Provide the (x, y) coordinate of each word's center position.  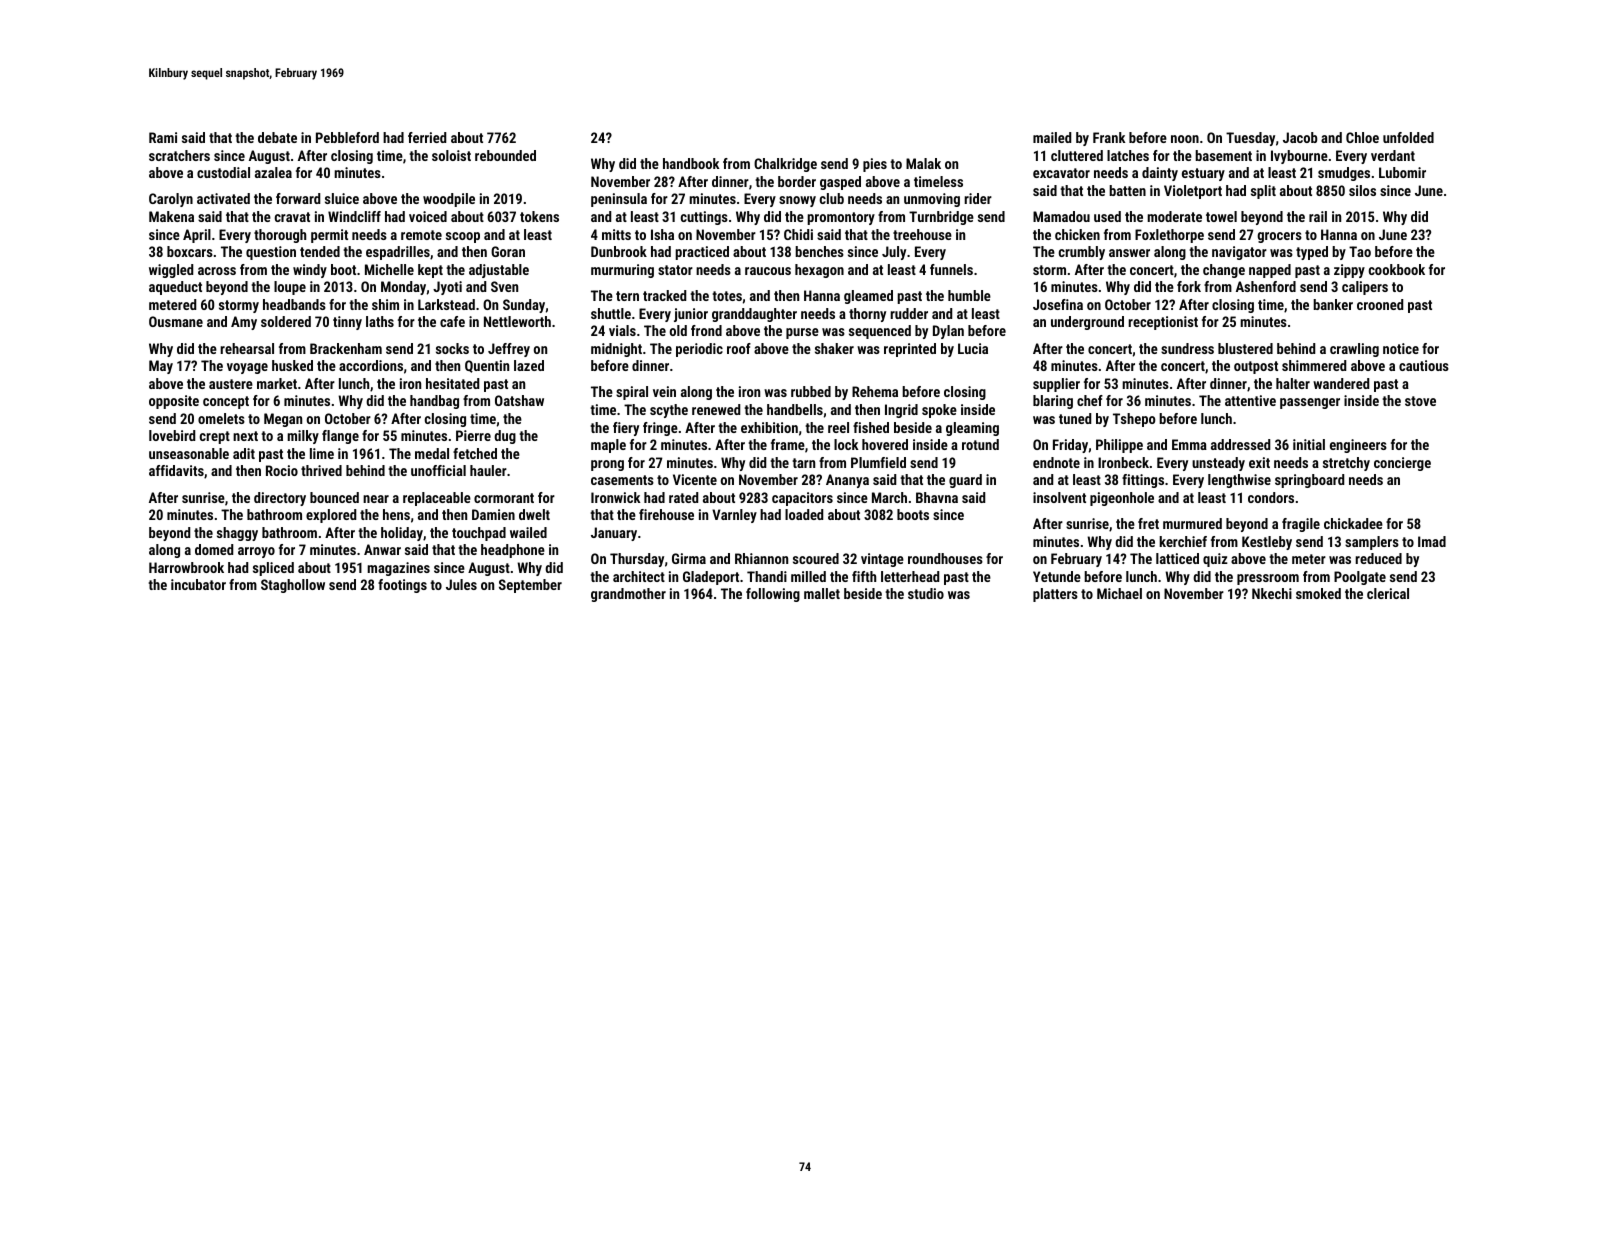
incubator (198, 584)
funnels (951, 269)
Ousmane (176, 321)
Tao (1360, 251)
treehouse (922, 234)
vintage (882, 560)
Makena (171, 216)
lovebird (172, 435)
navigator (1239, 253)
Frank (1109, 137)
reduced (1378, 558)
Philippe (1119, 446)
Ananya (847, 481)
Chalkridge (785, 165)
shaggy (237, 534)
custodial (223, 172)
